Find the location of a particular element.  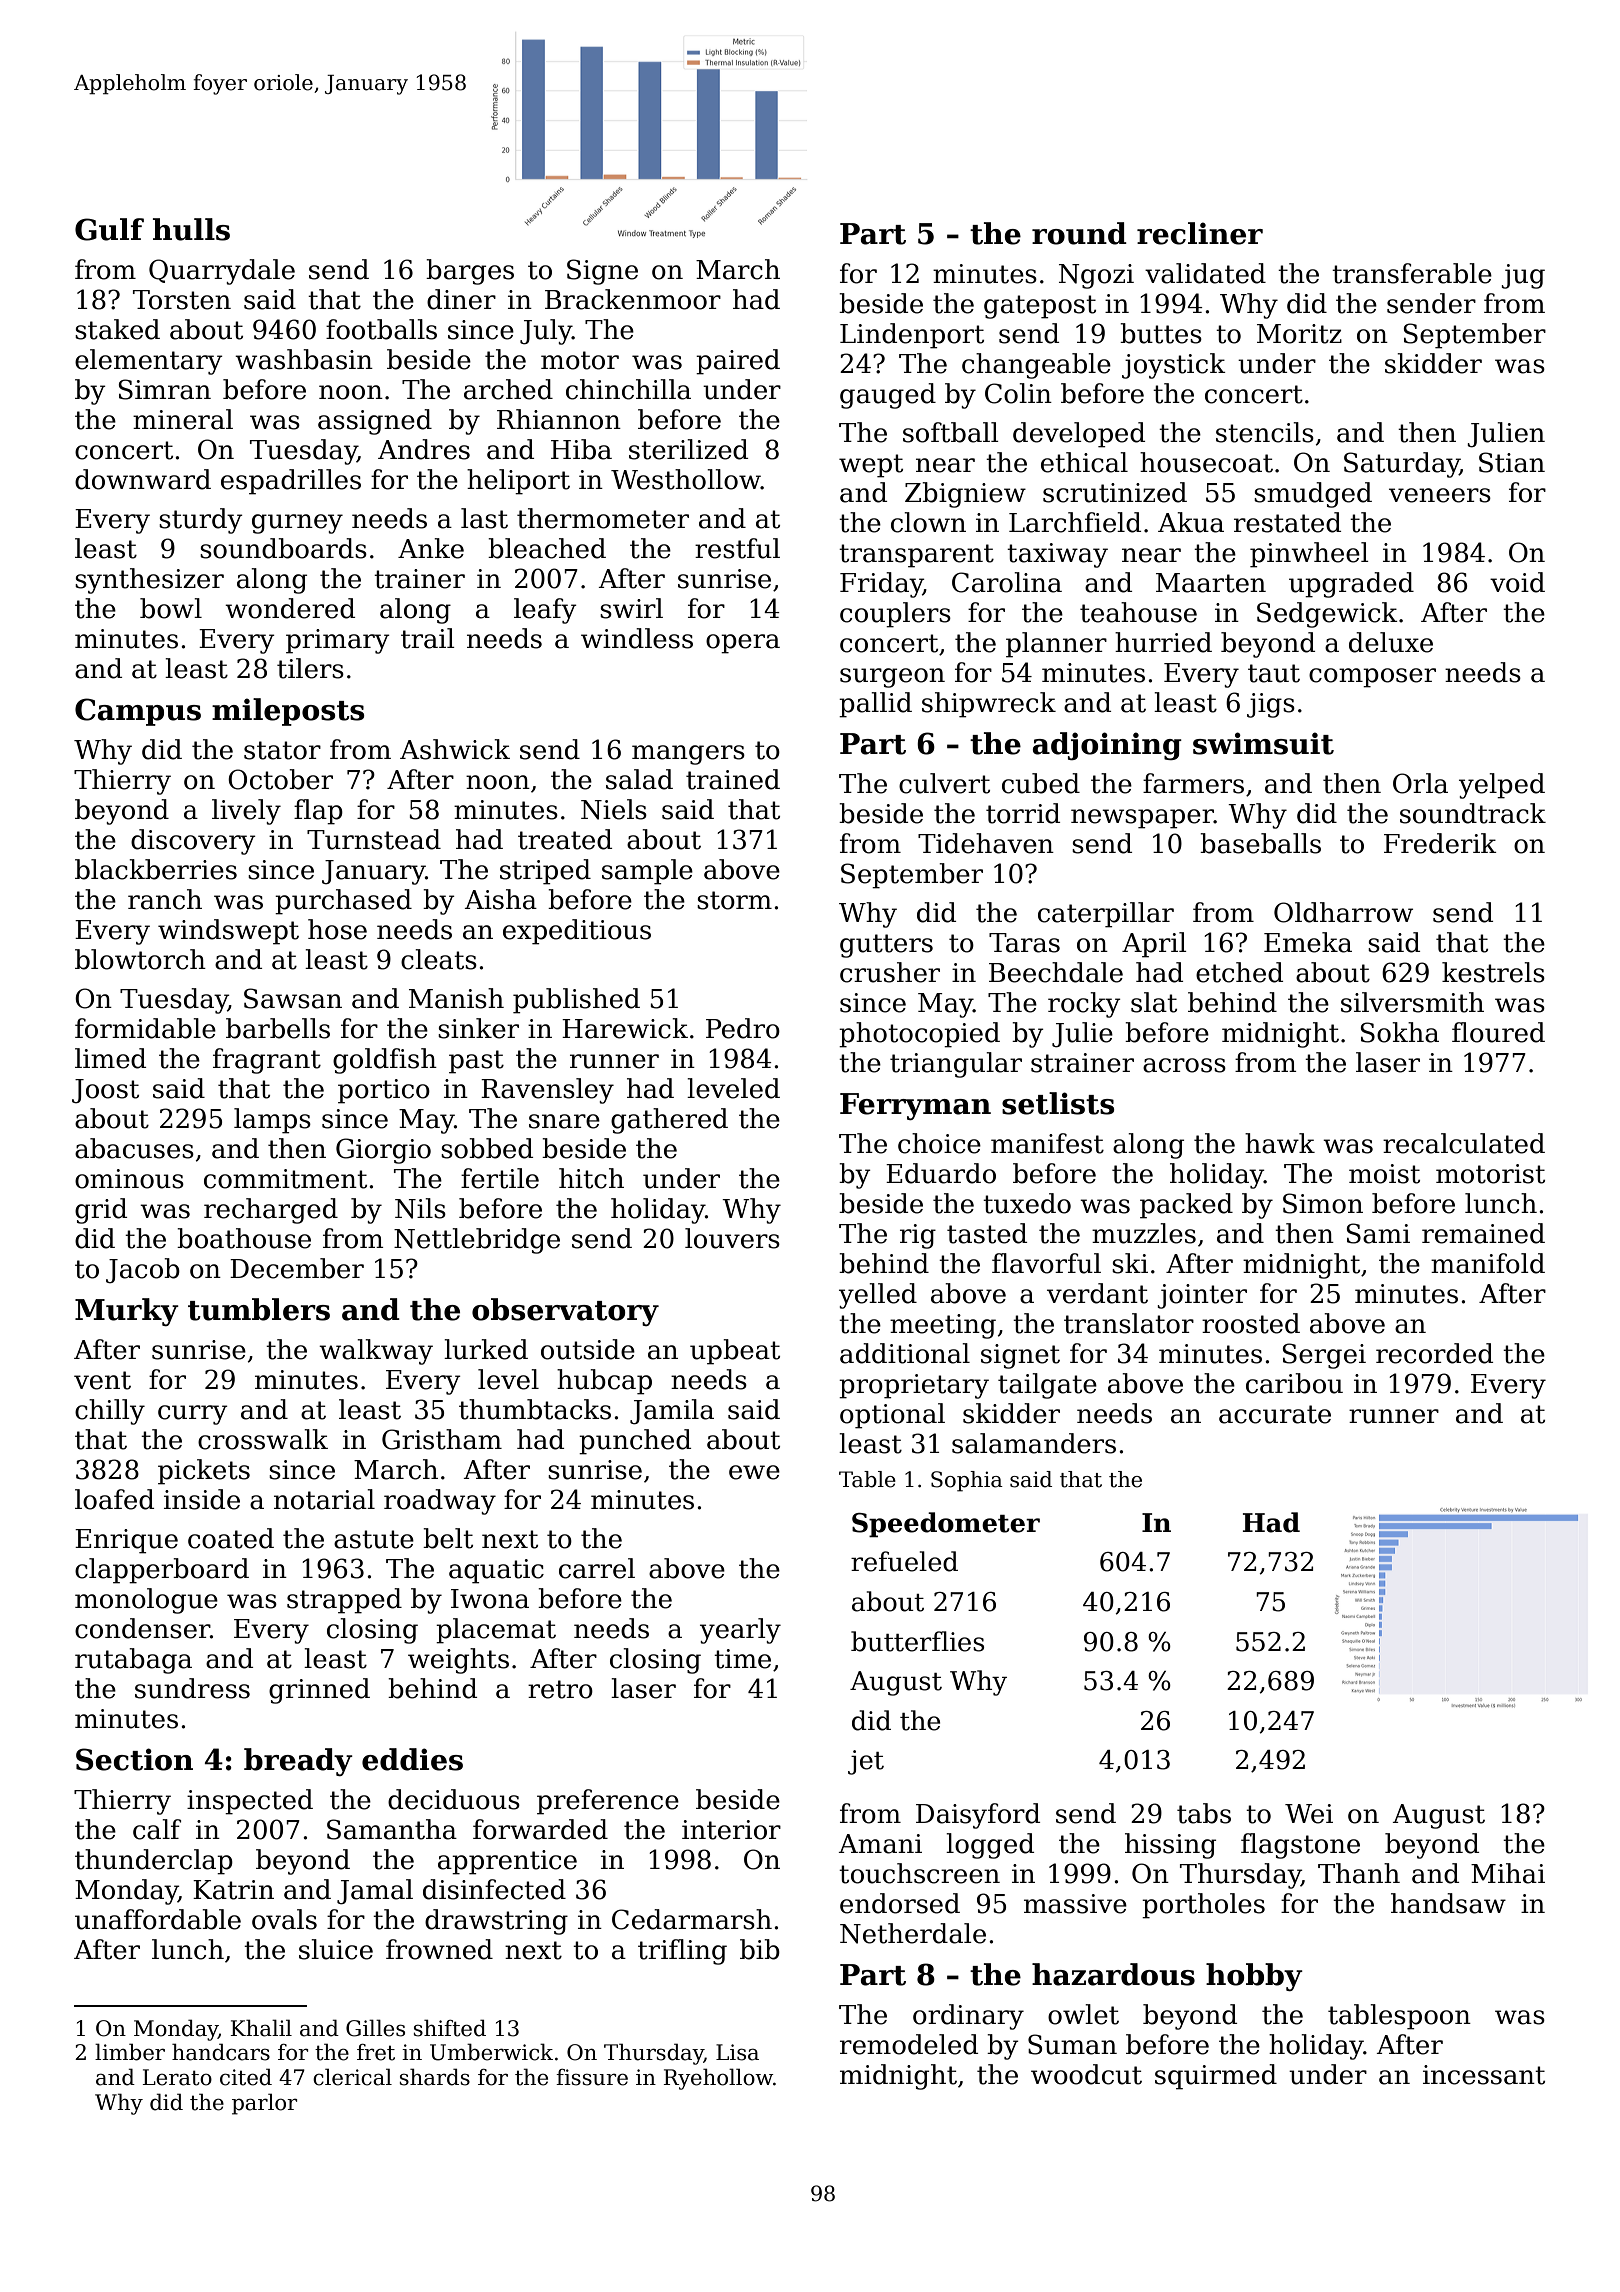

Nils is located at coordinates (420, 1208).
